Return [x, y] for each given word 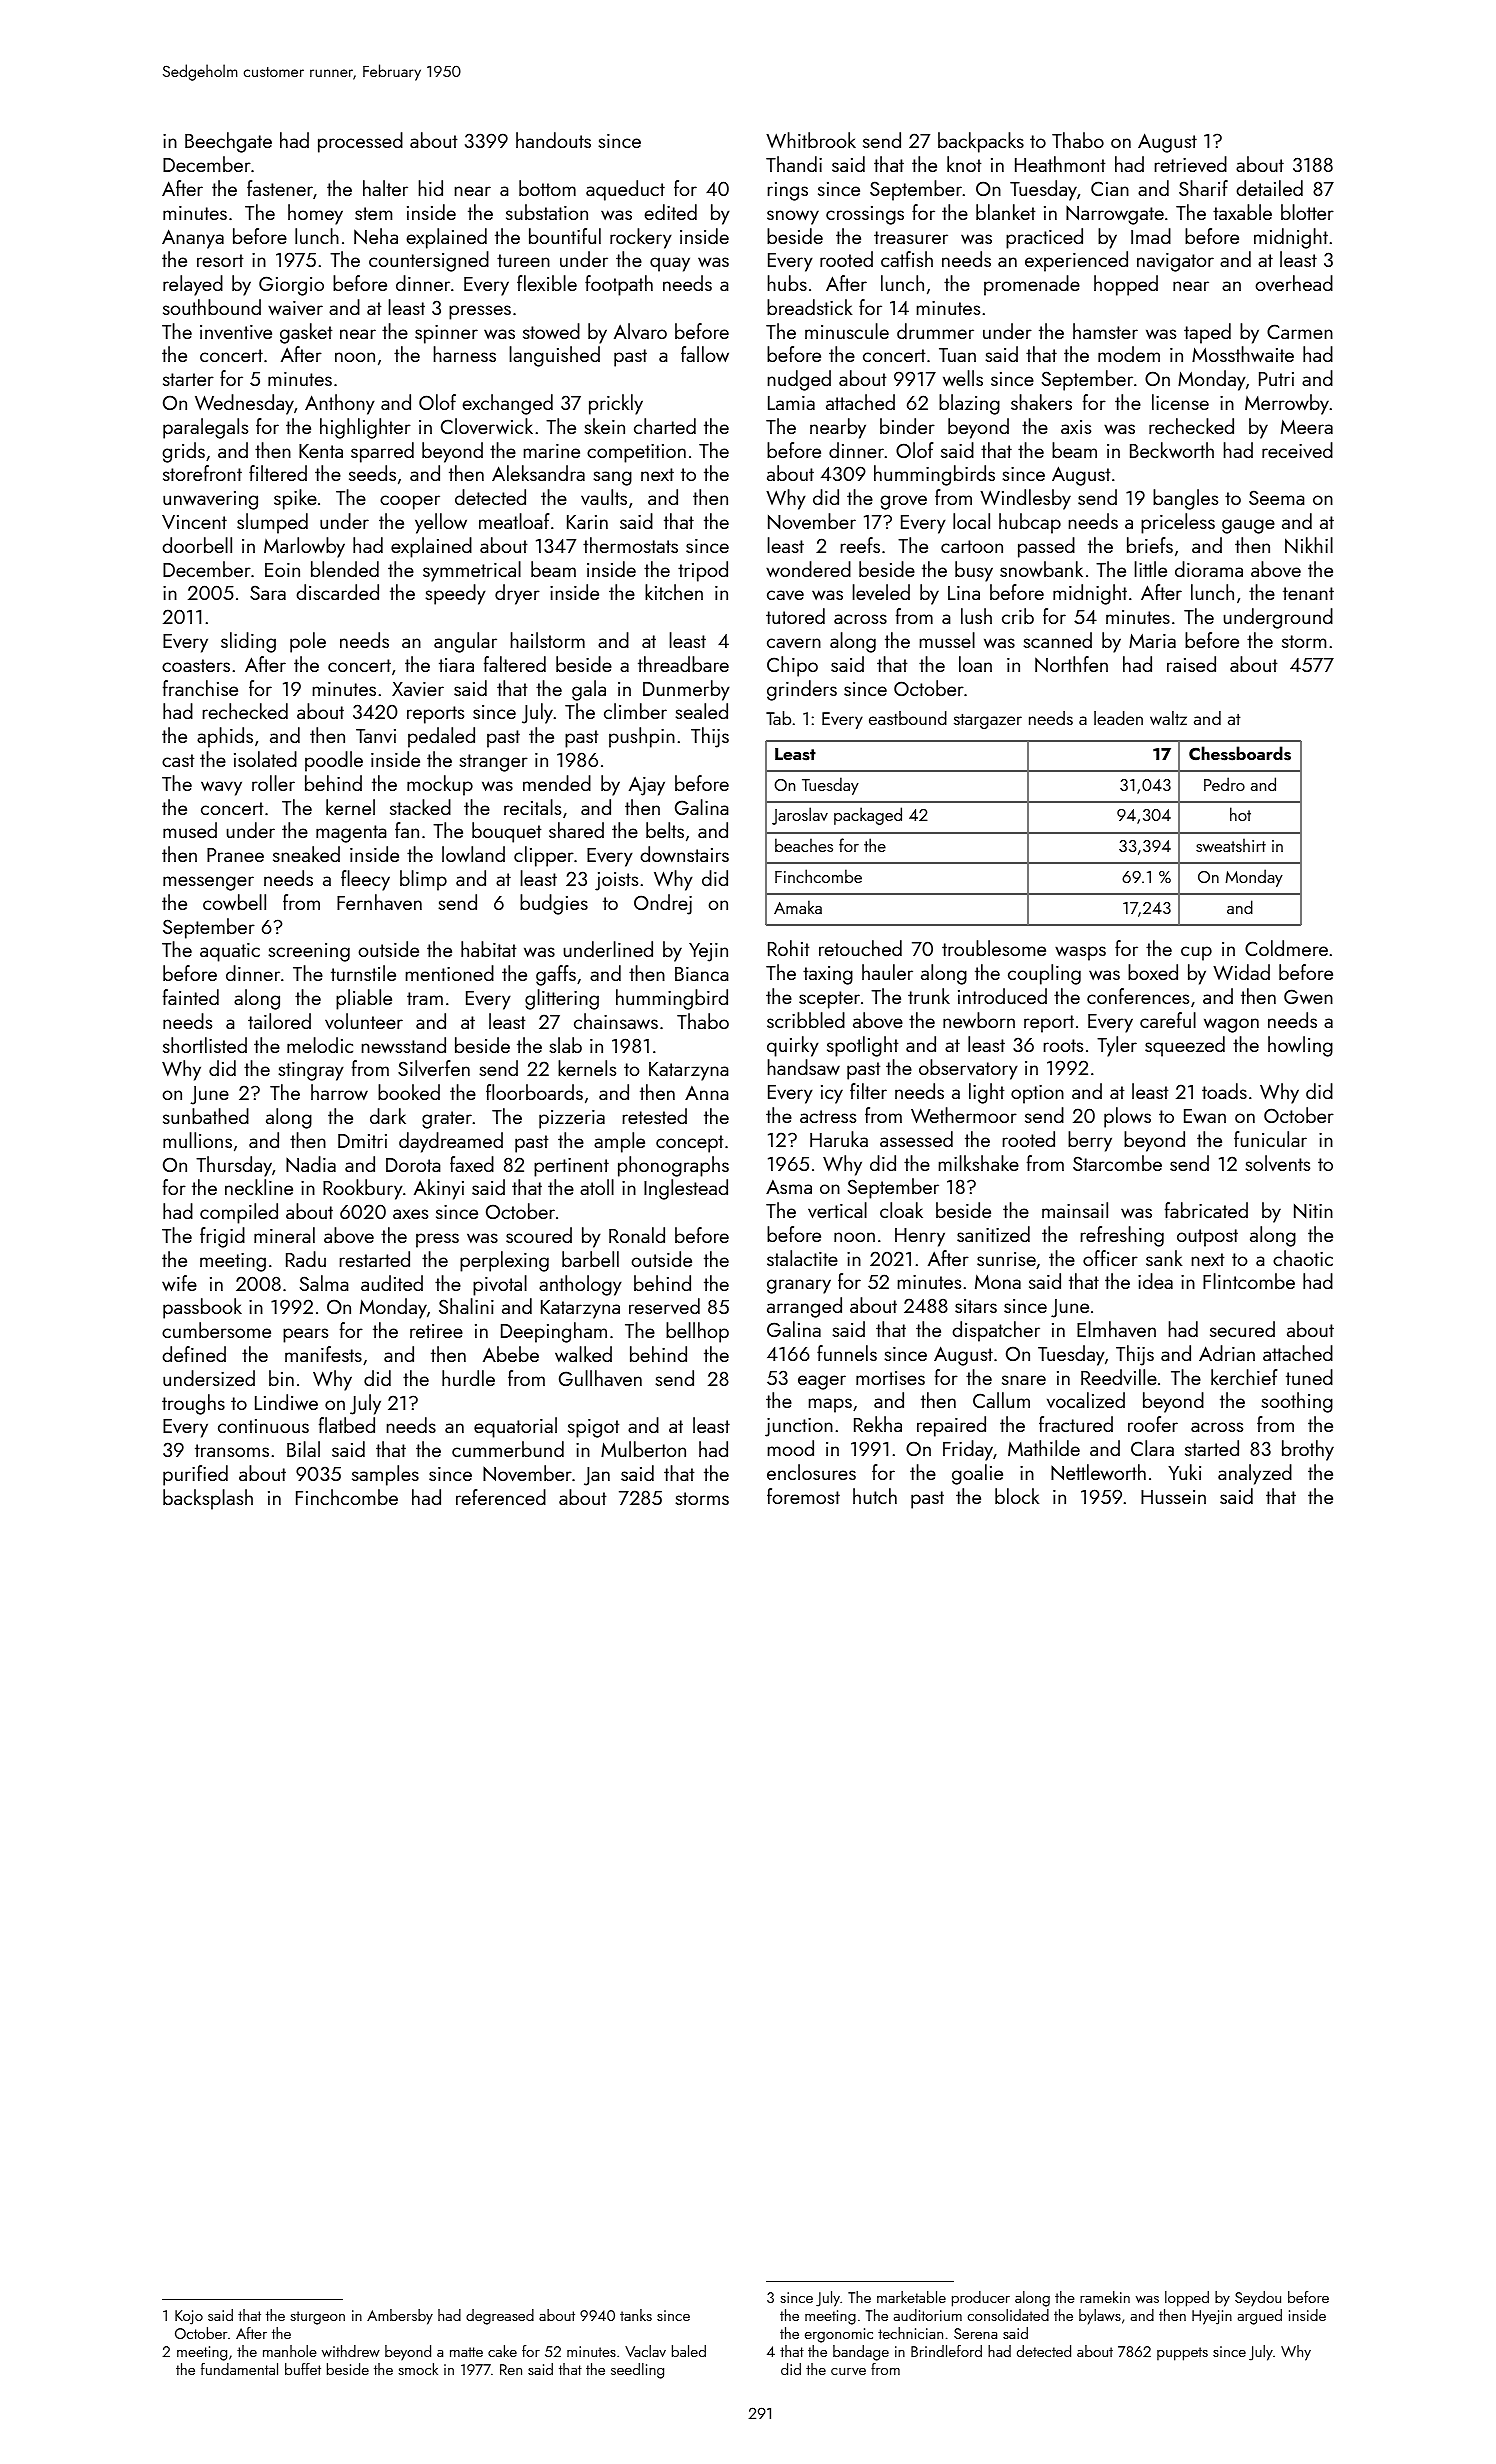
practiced [1044, 238]
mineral [284, 1235]
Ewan [1205, 1116]
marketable [911, 2297]
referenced [501, 1497]
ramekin [1105, 2297]
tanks [636, 2315]
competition [636, 453]
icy [832, 1094]
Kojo [189, 2317]
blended [345, 569]
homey [315, 214]
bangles [1185, 499]
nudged [799, 380]
